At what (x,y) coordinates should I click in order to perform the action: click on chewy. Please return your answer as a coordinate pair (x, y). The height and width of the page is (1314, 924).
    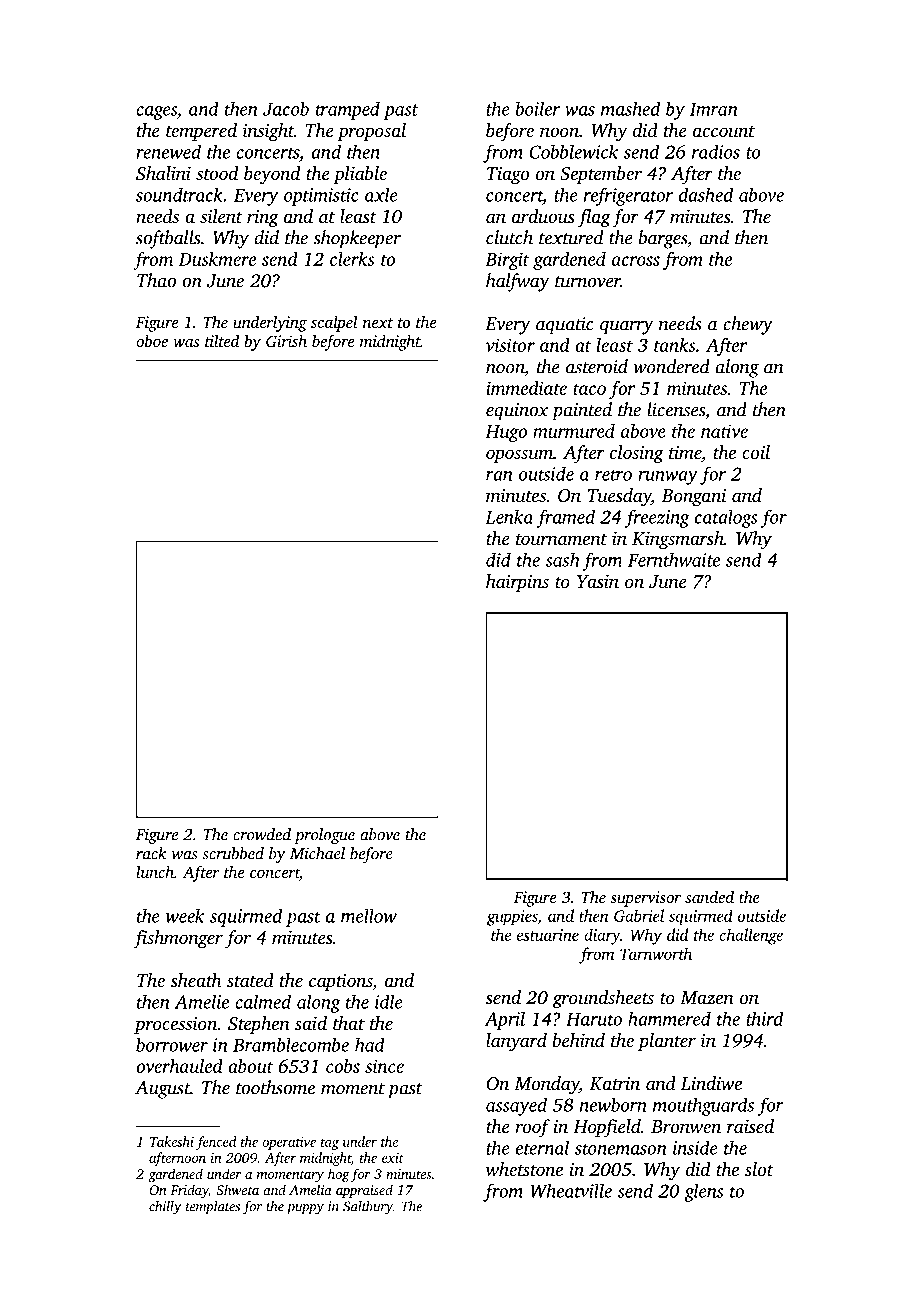
    Looking at the image, I should click on (748, 325).
